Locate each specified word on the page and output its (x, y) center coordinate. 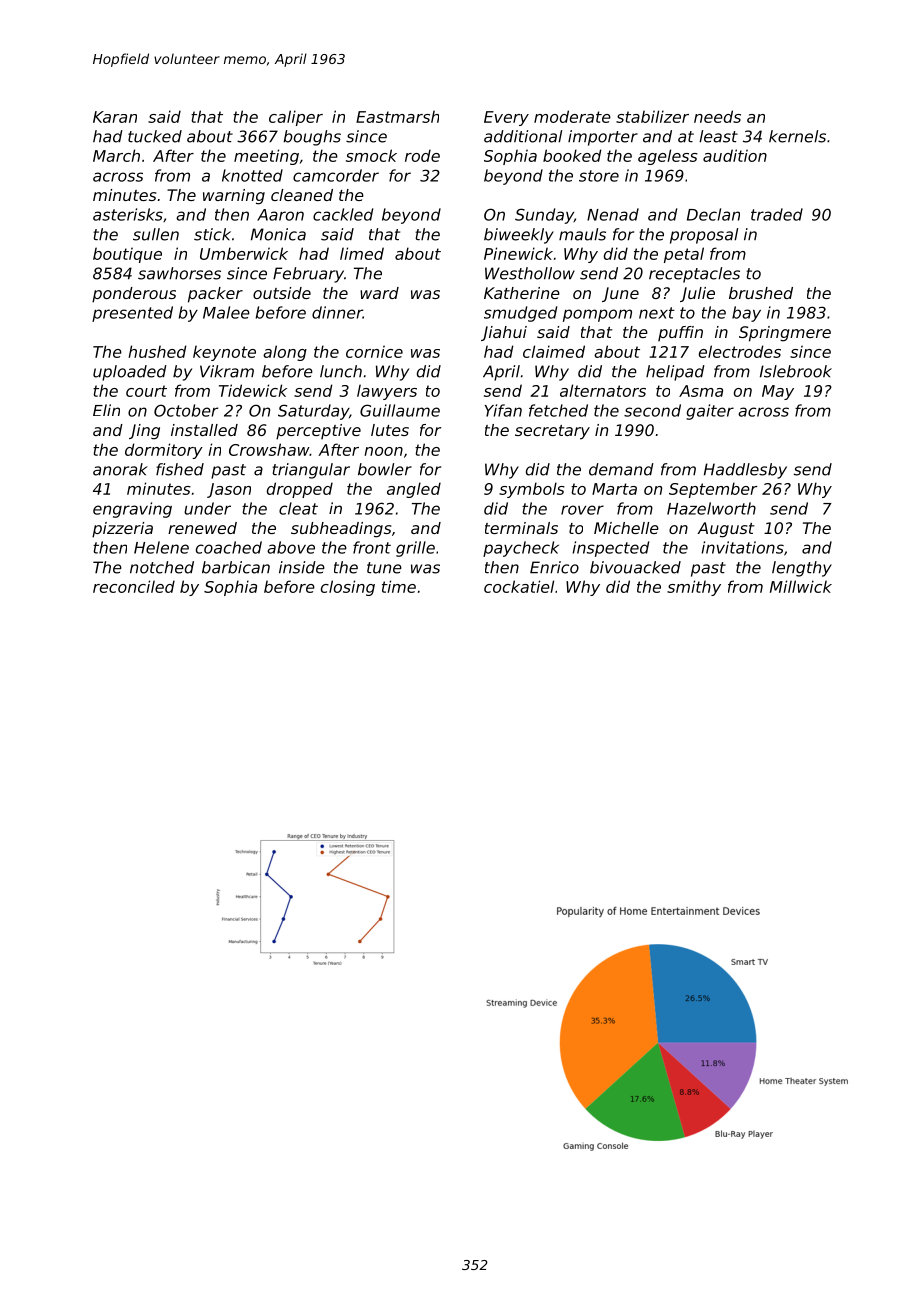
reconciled (134, 586)
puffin (680, 333)
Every (506, 118)
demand (621, 469)
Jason (229, 490)
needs (717, 116)
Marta (614, 489)
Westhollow (530, 273)
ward (379, 293)
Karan (115, 117)
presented (132, 314)
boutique (127, 255)
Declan (713, 214)
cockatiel (519, 586)
